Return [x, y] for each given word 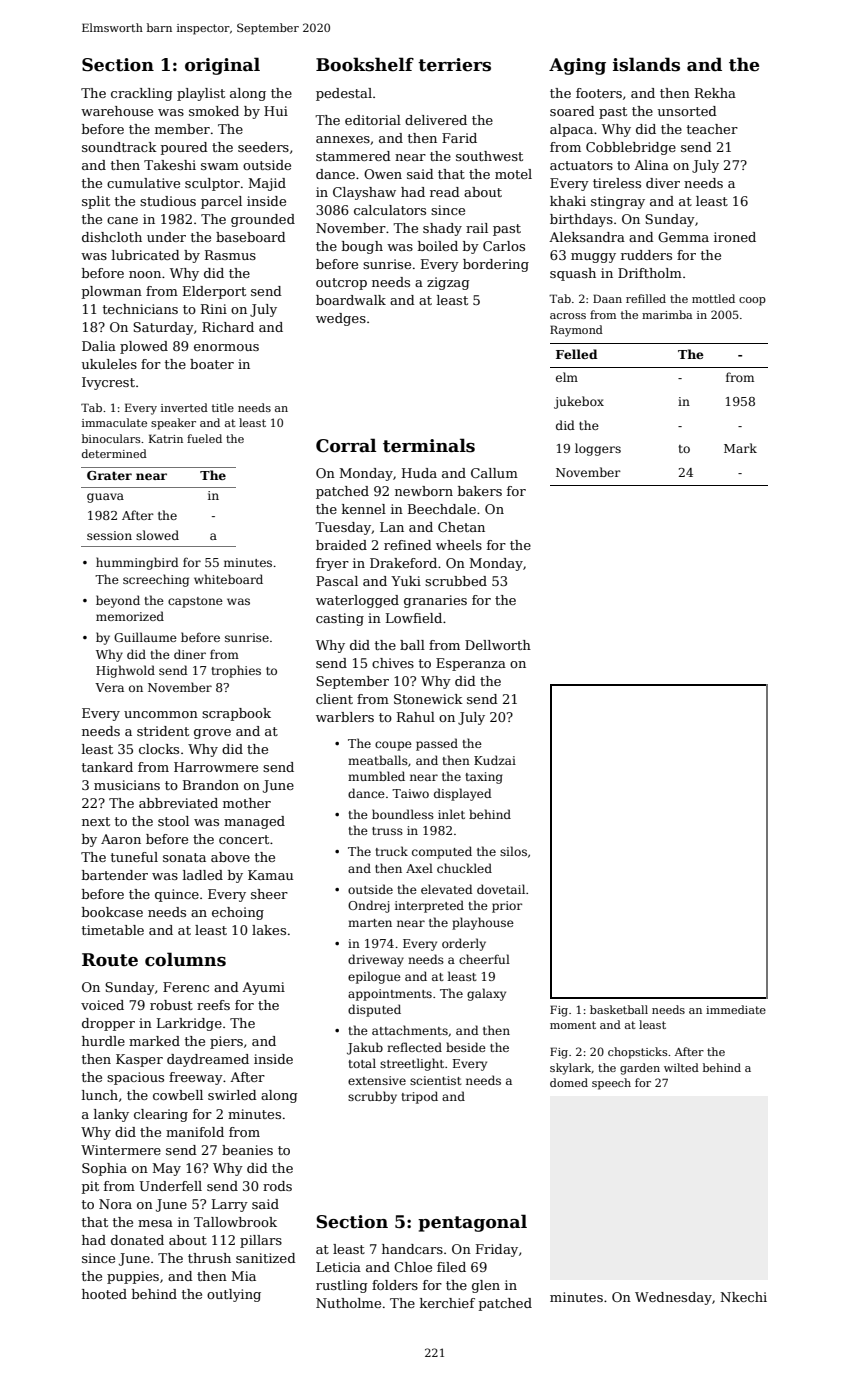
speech [611, 1084]
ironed [735, 237]
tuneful [134, 857]
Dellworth [498, 645]
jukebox [579, 402]
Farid [459, 138]
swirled [232, 1095]
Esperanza [471, 664]
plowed [144, 347]
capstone [195, 602]
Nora [115, 1204]
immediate [736, 1009]
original [222, 66]
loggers [598, 449]
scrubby [372, 1097]
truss [387, 831]
